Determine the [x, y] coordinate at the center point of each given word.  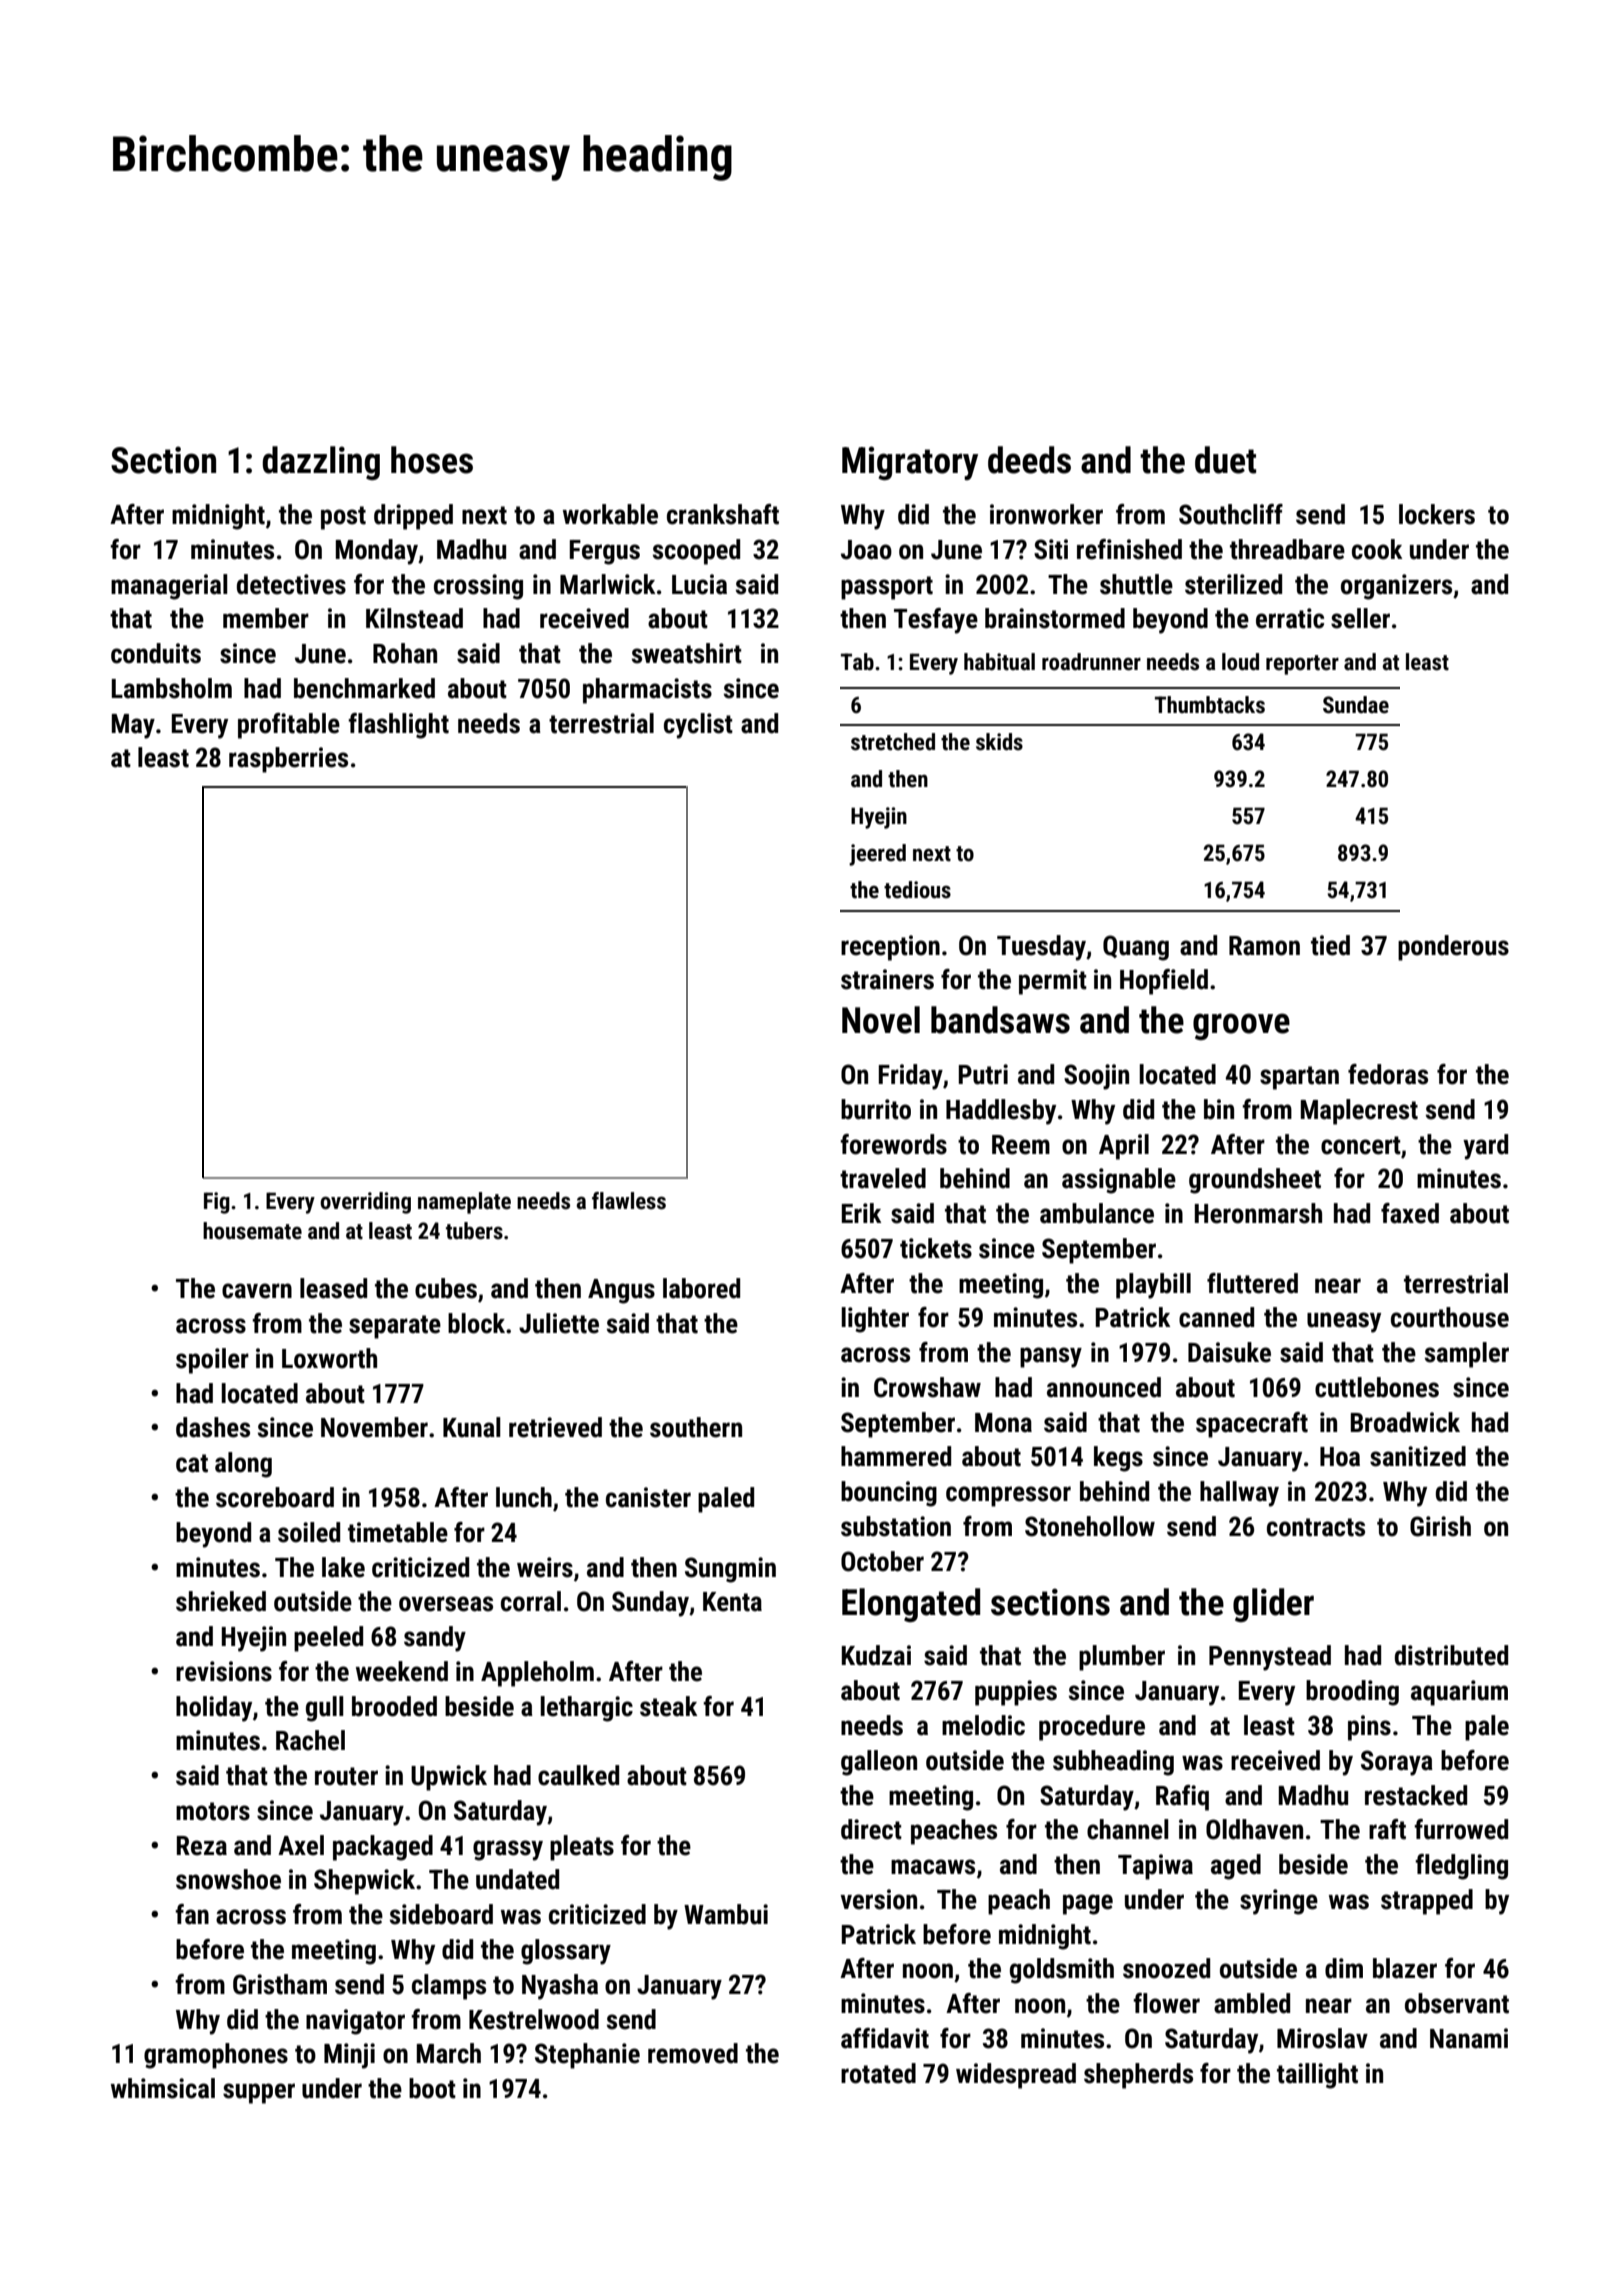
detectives [291, 584]
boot [432, 2088]
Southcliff [1231, 514]
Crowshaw [927, 1387]
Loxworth [329, 1358]
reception [890, 948]
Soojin [1096, 1077]
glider [1273, 1605]
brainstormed [1055, 618]
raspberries [288, 760]
